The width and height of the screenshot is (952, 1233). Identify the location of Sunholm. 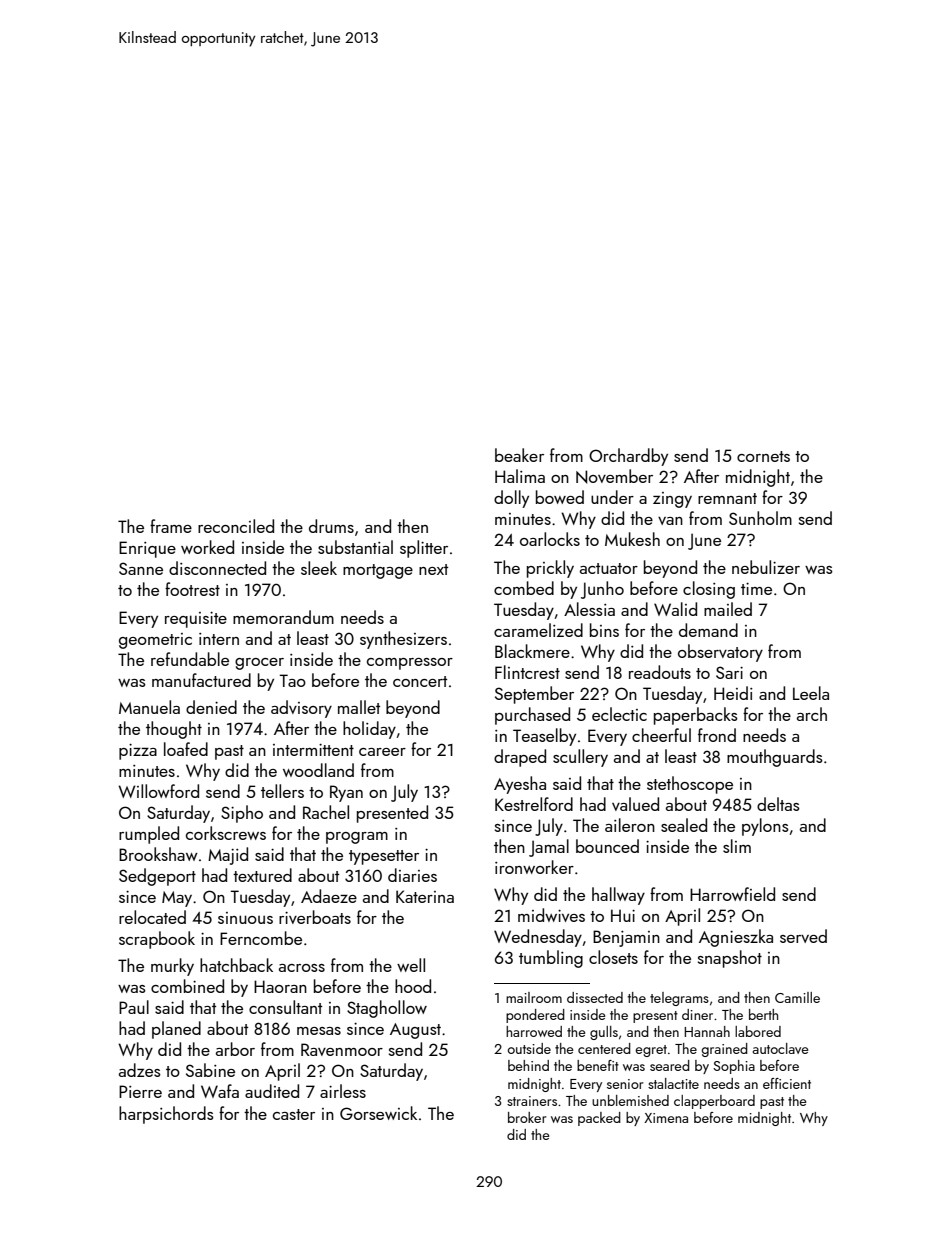
(760, 518).
